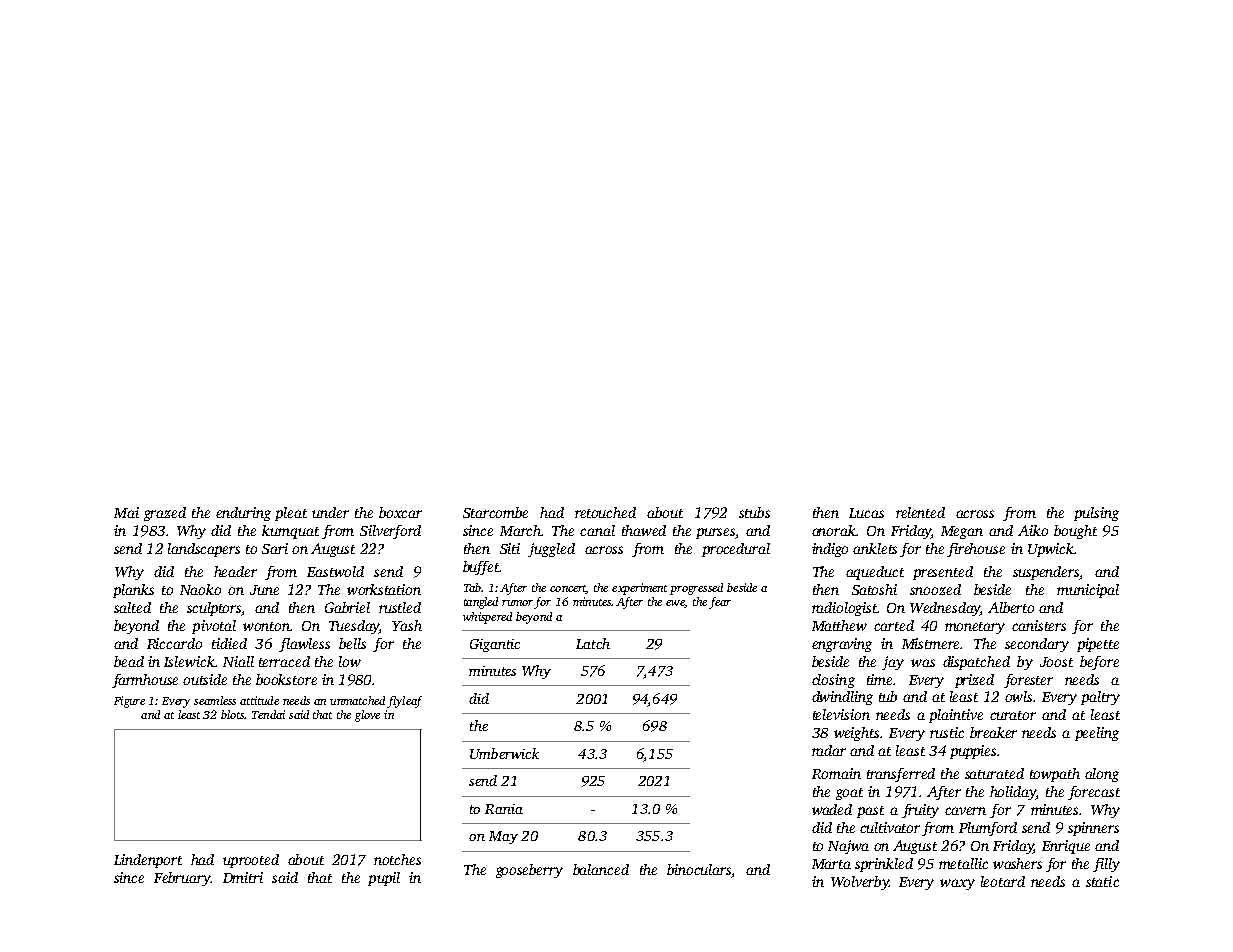  I want to click on stubs, so click(754, 512).
